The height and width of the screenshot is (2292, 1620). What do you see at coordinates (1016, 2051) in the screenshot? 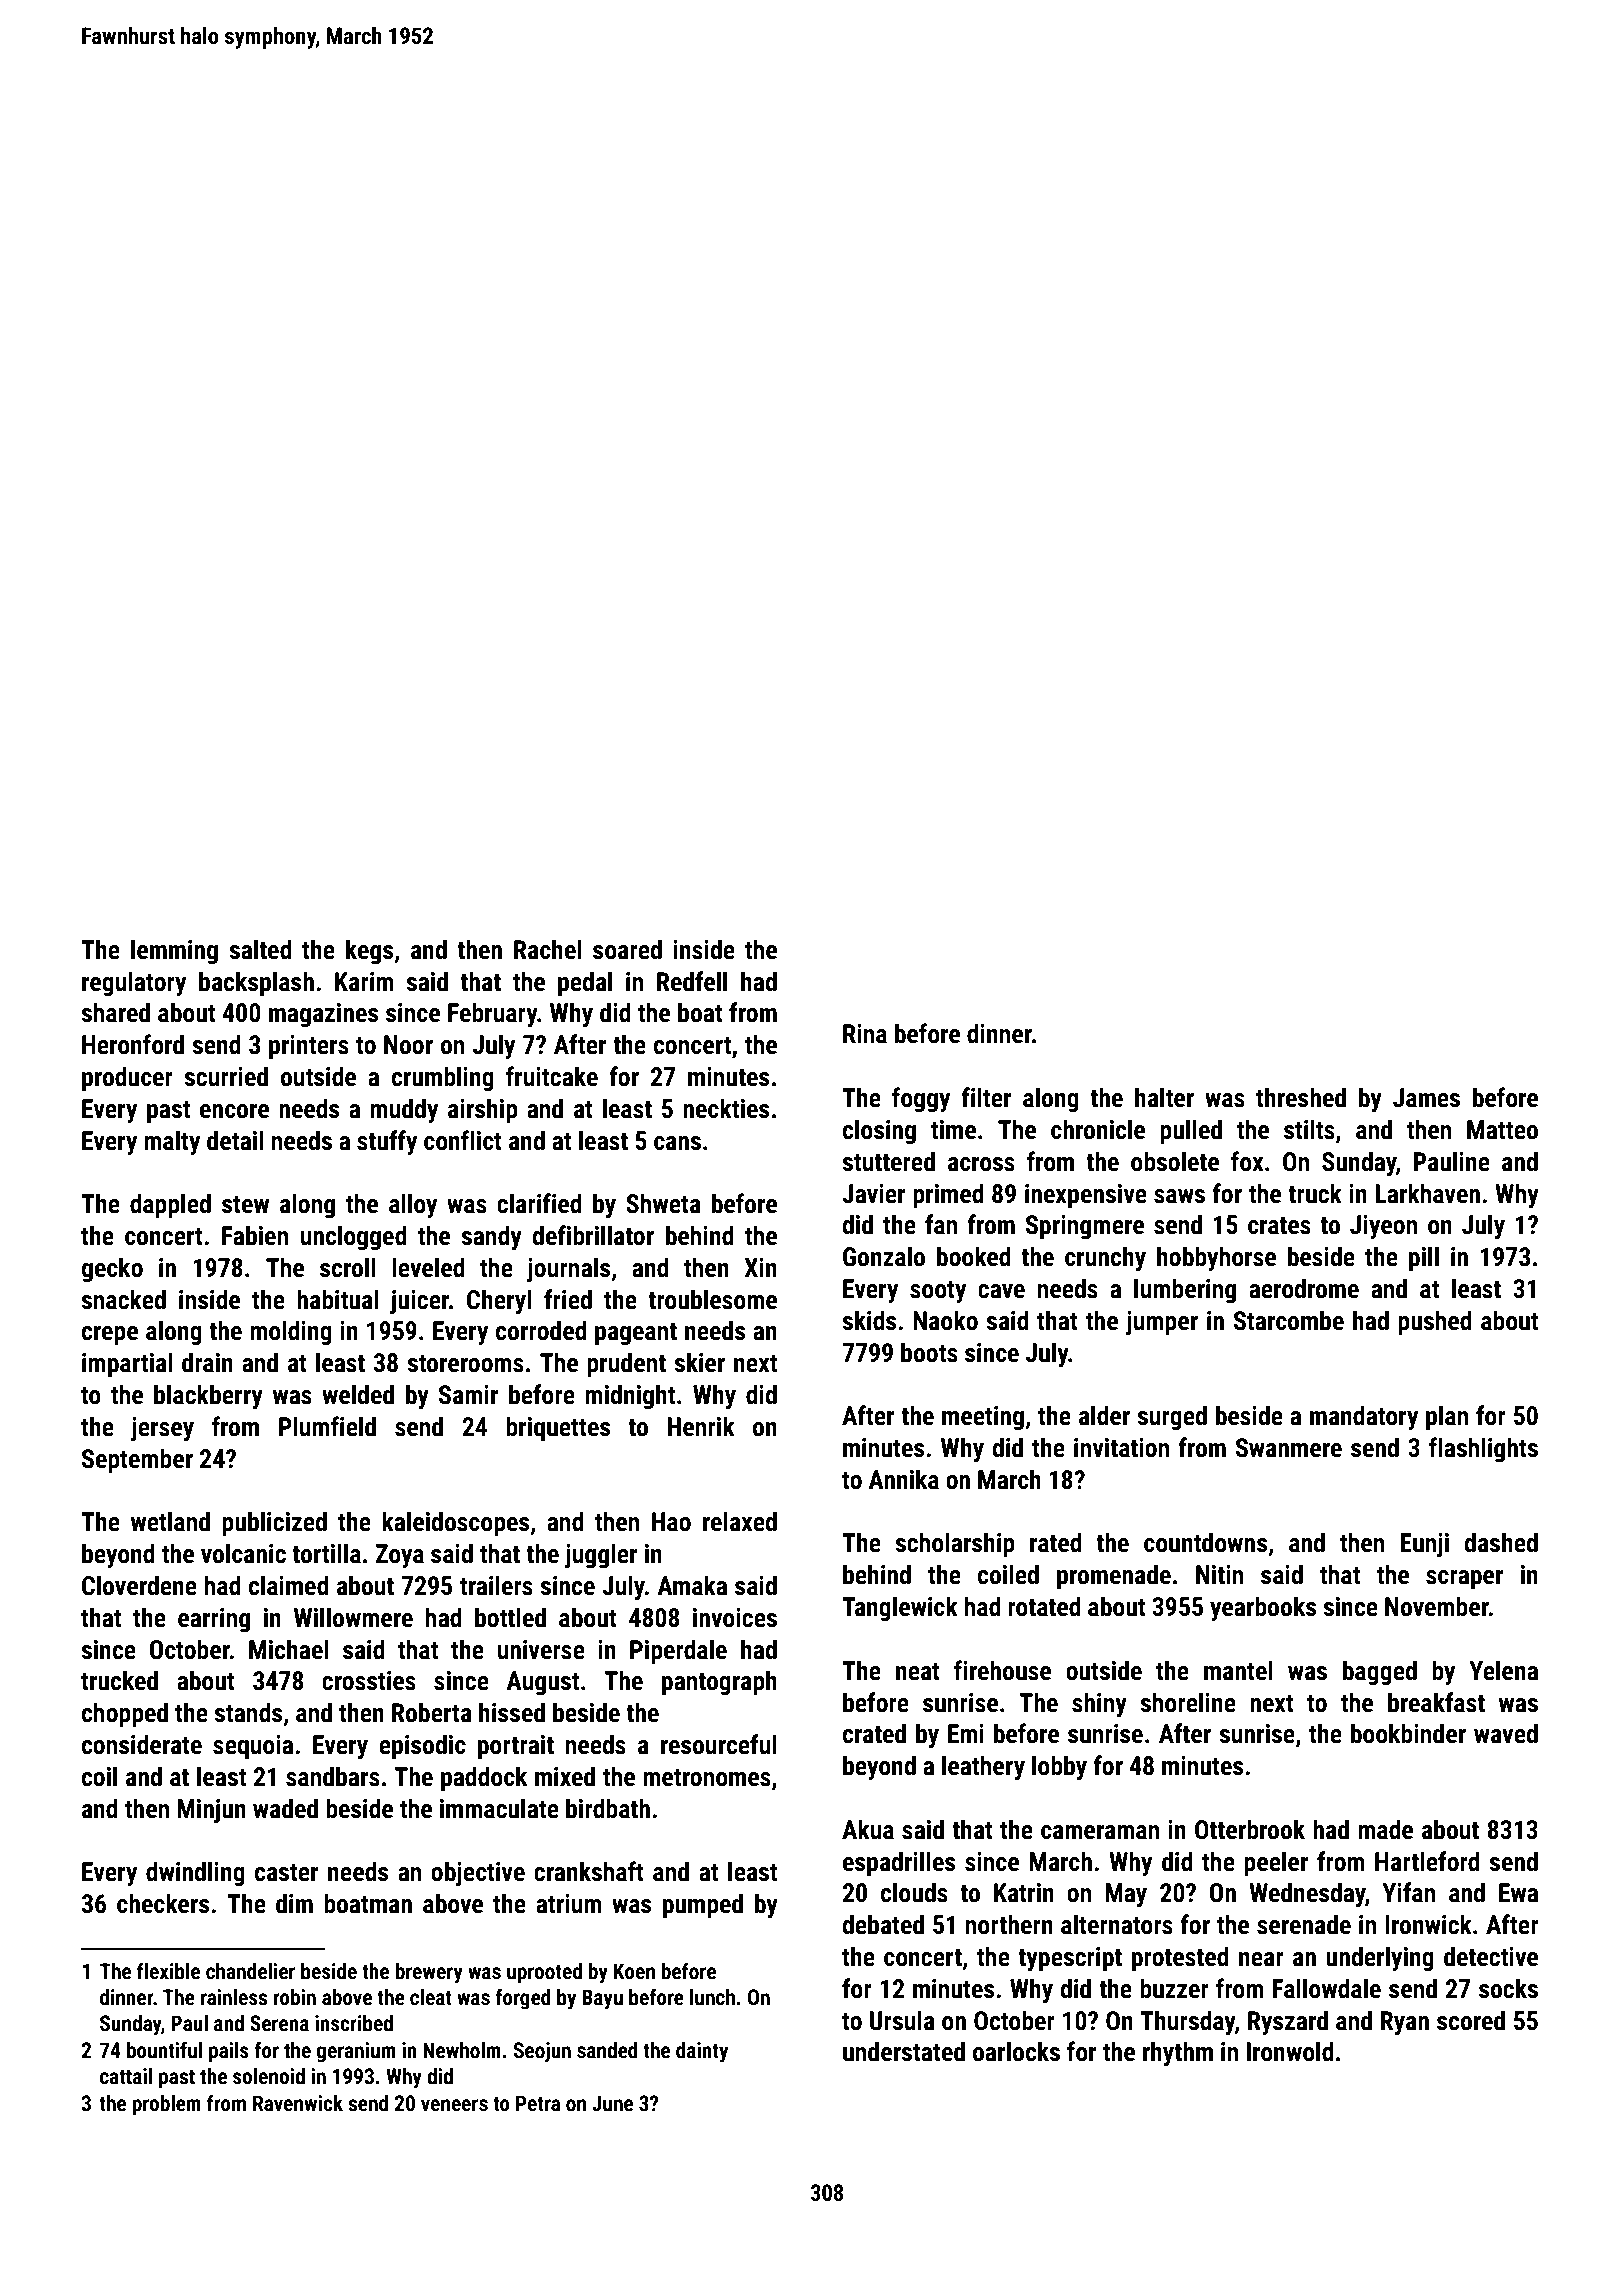
I see `oarlocks` at bounding box center [1016, 2051].
